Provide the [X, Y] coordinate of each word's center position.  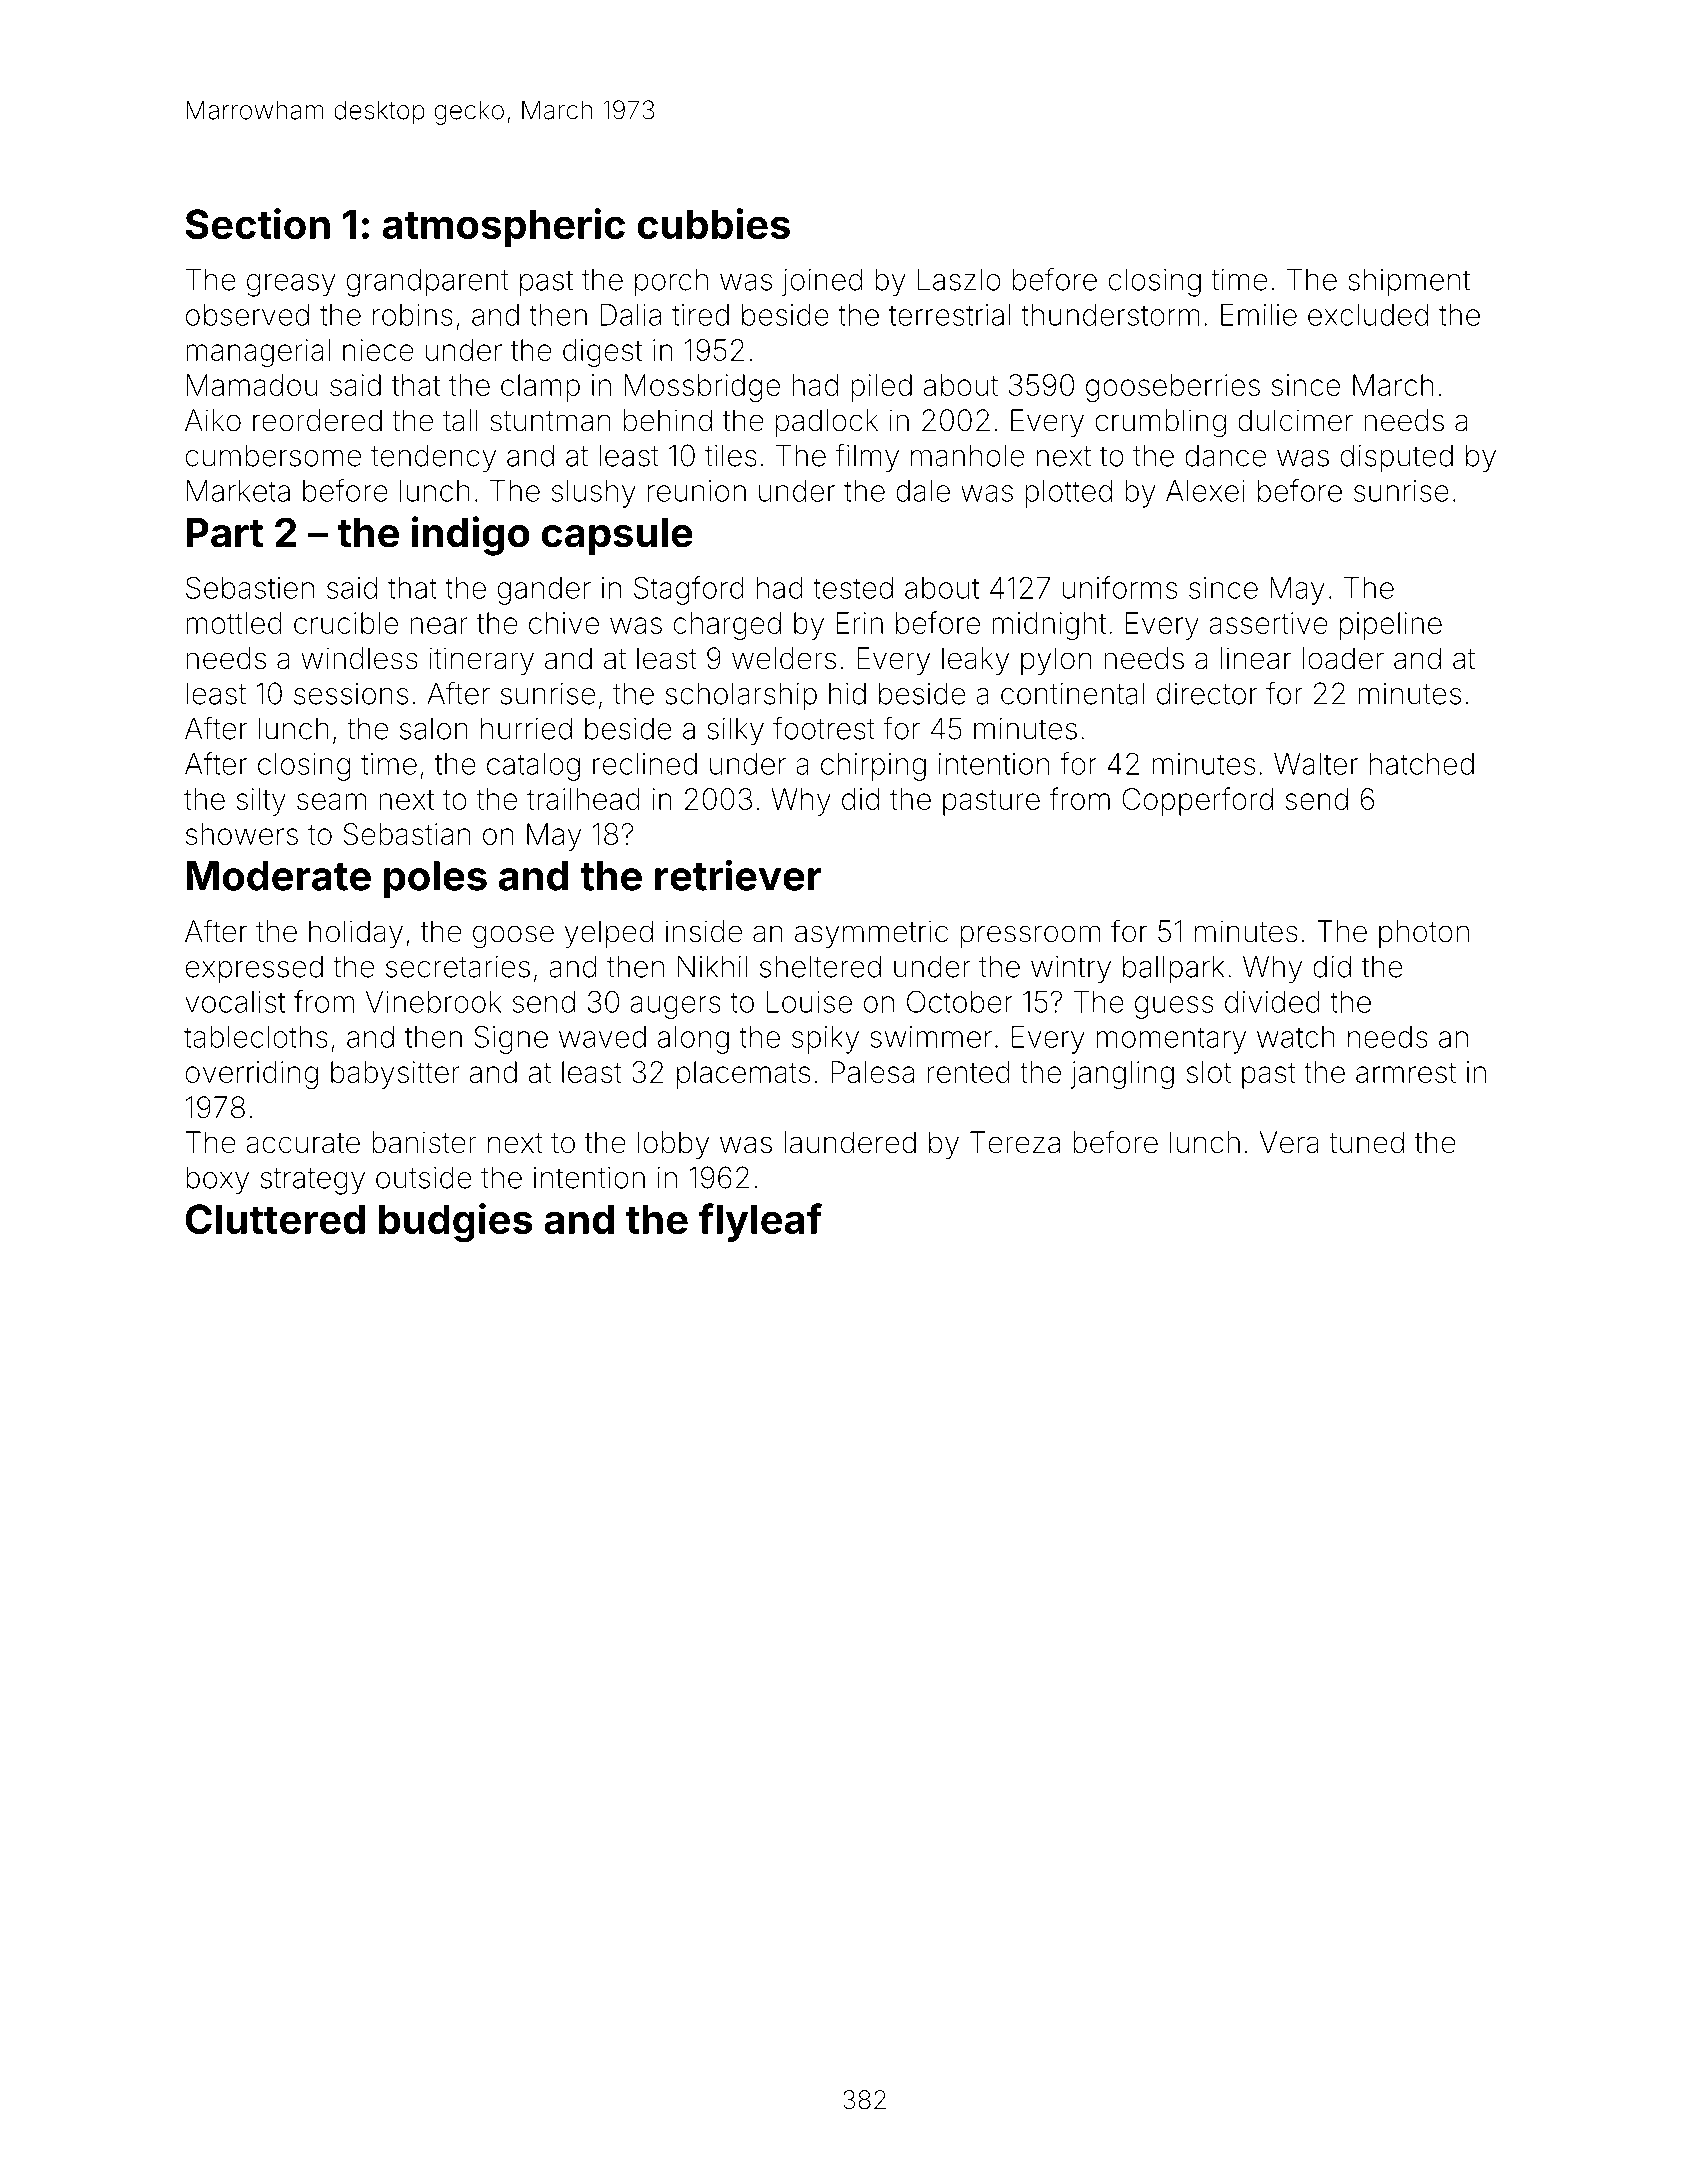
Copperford [1197, 801]
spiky [825, 1040]
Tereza [1015, 1142]
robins [413, 315]
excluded [1368, 315]
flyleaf [760, 1222]
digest [602, 353]
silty [261, 802]
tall [460, 420]
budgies [456, 1223]
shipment [1409, 282]
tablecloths [256, 1037]
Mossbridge [702, 388]
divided [1272, 1002]
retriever [738, 875]
